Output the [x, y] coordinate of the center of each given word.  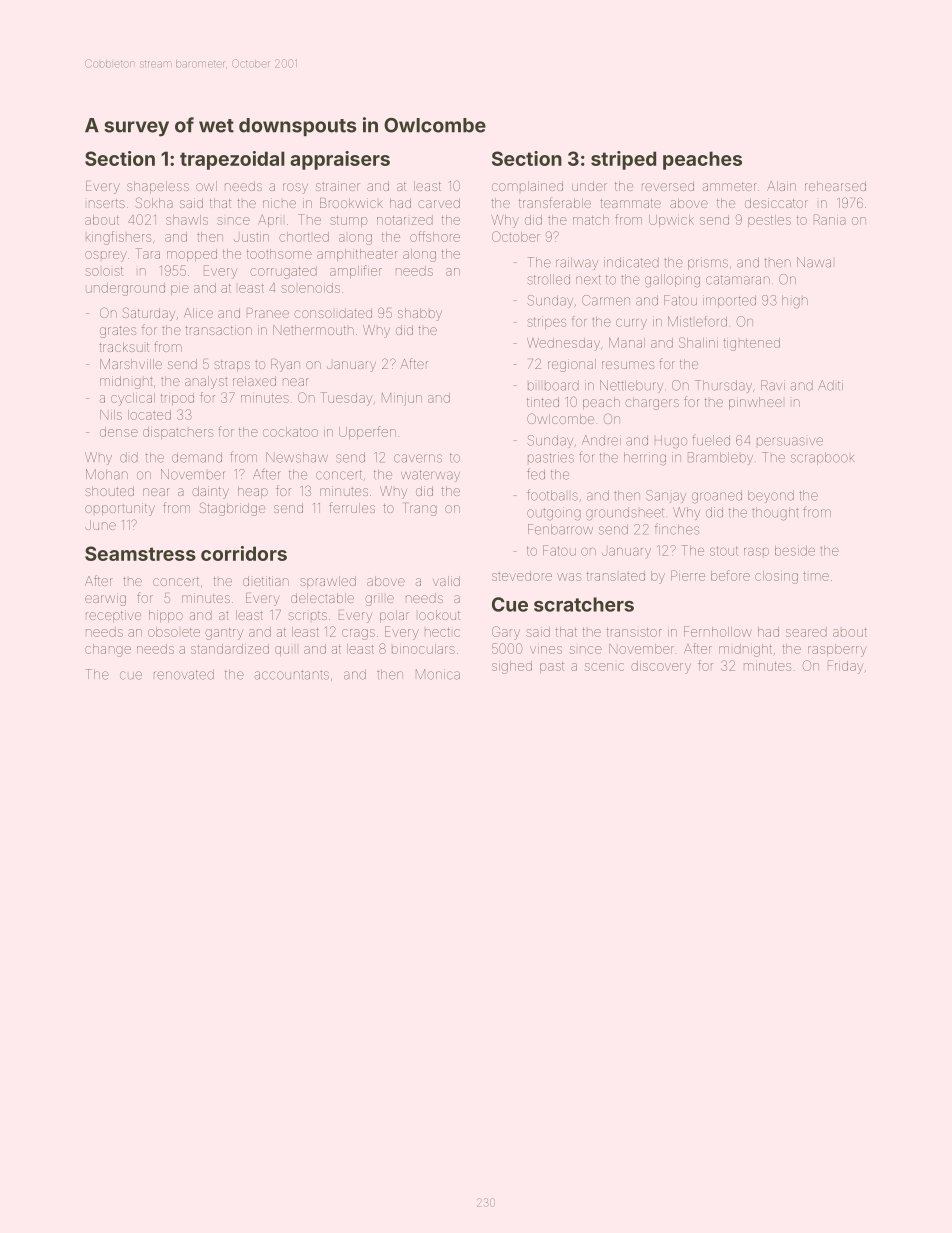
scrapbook [822, 458]
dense [119, 432]
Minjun [402, 399]
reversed [668, 186]
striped [623, 160]
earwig [105, 599]
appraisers [340, 160]
